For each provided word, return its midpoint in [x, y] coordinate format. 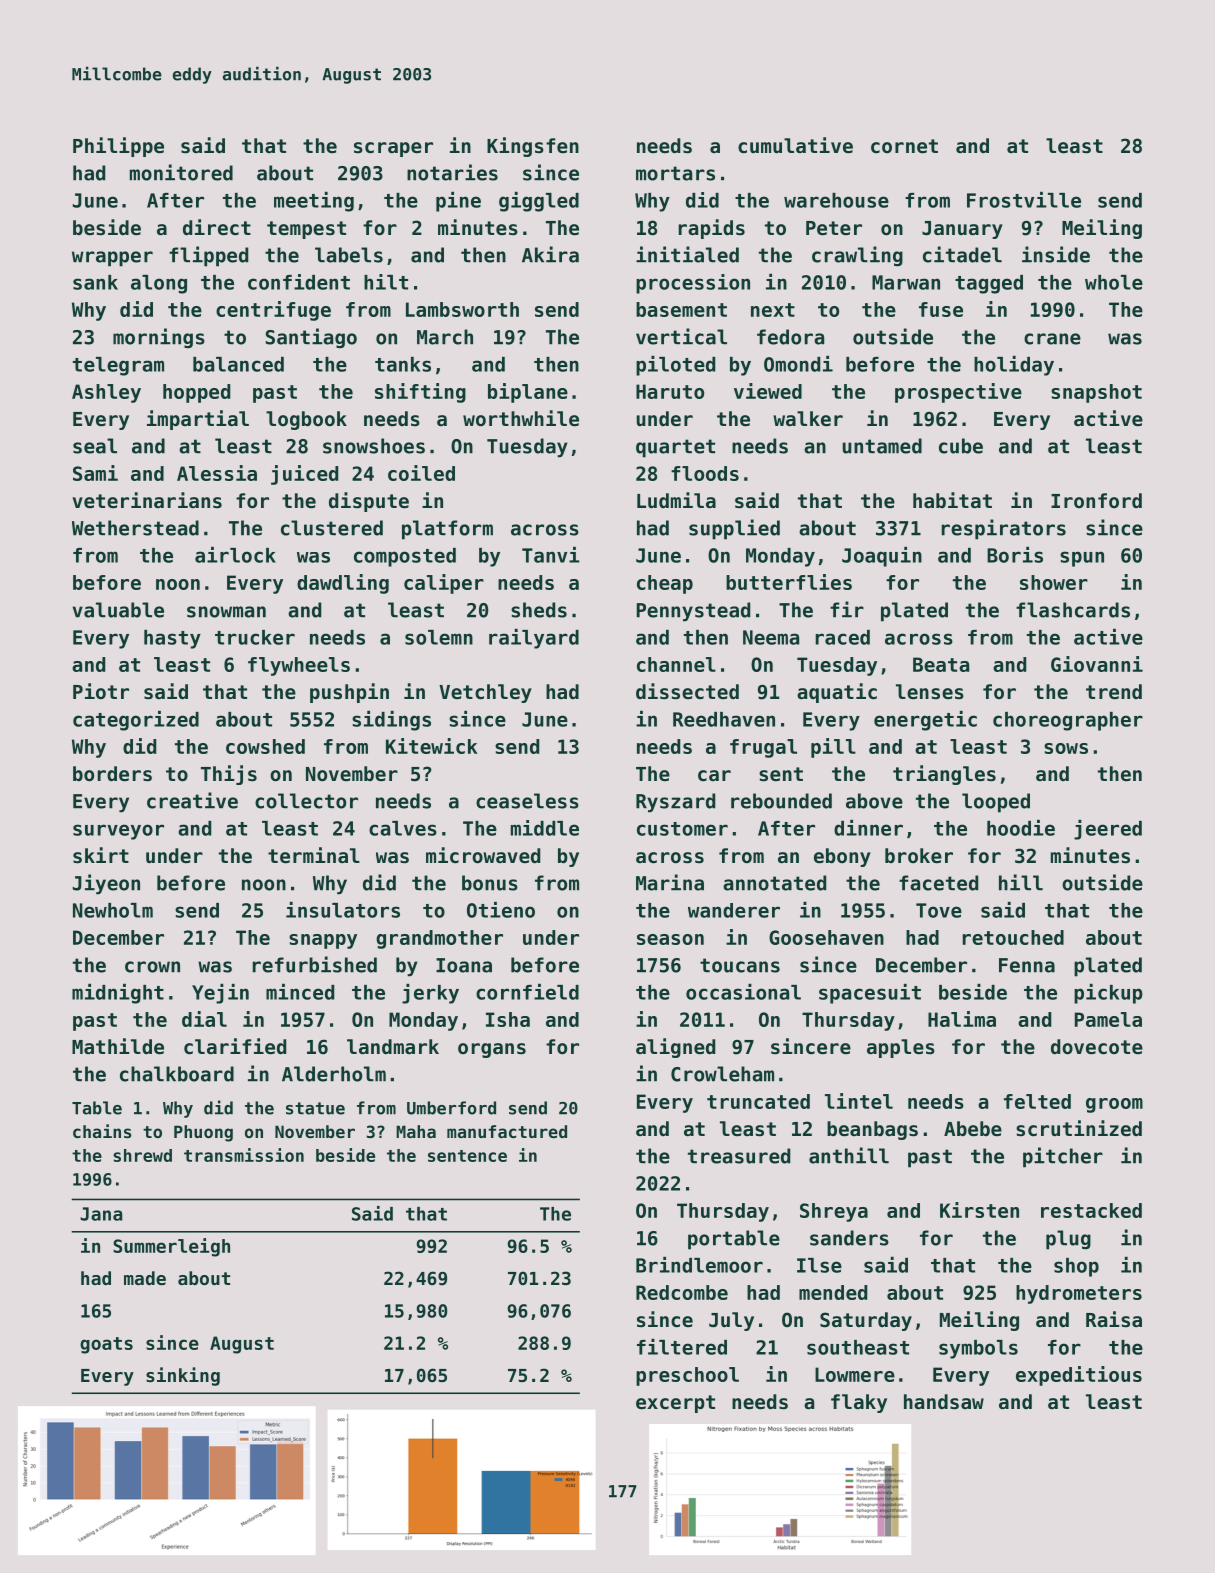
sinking [183, 1376]
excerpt [675, 1404]
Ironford [1096, 500]
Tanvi [551, 555]
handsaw [944, 1402]
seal [95, 446]
